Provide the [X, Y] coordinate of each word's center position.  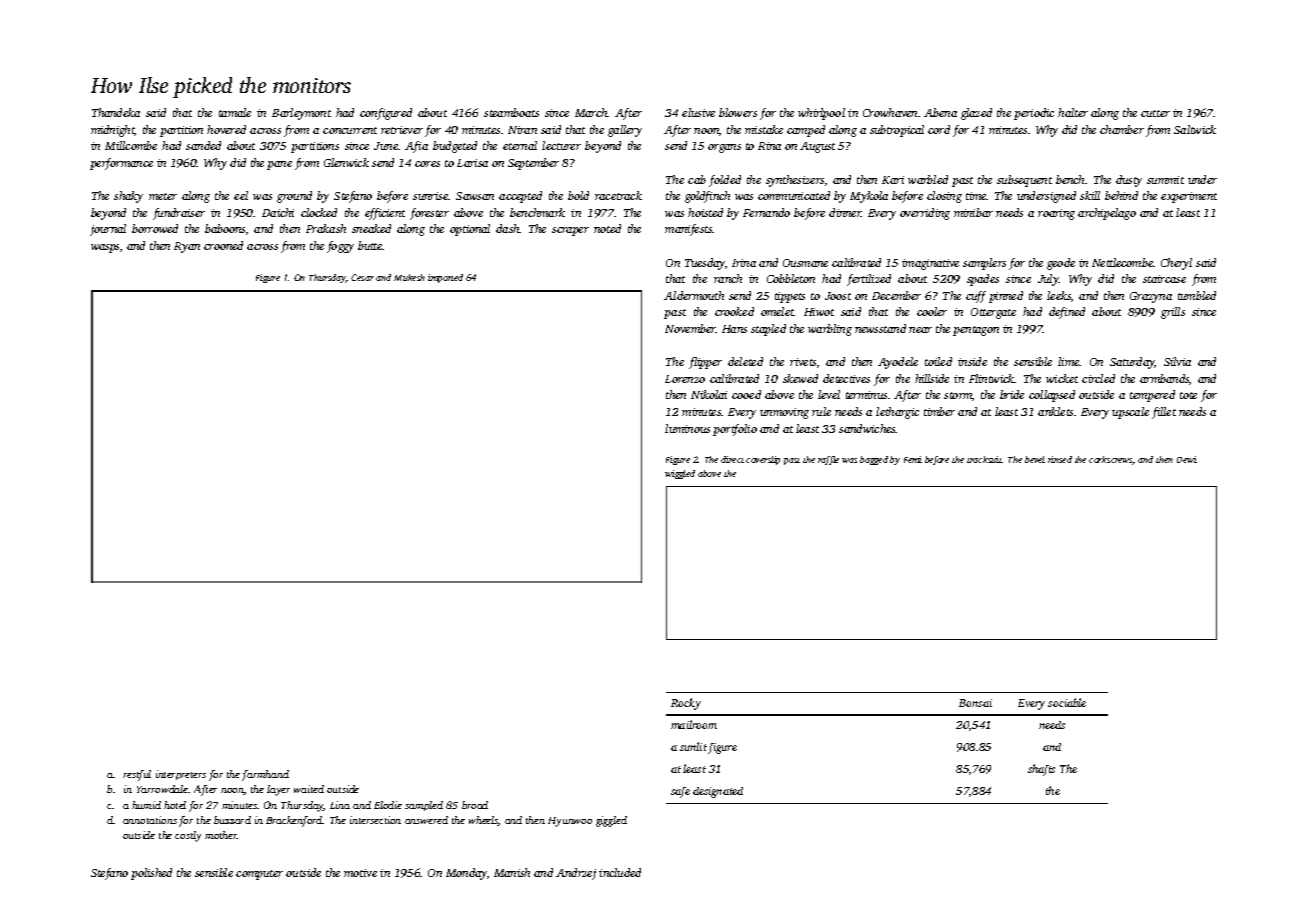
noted [607, 228]
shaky [128, 197]
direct [732, 459]
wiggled [680, 474]
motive [360, 873]
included [620, 872]
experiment [1189, 197]
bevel [1035, 459]
